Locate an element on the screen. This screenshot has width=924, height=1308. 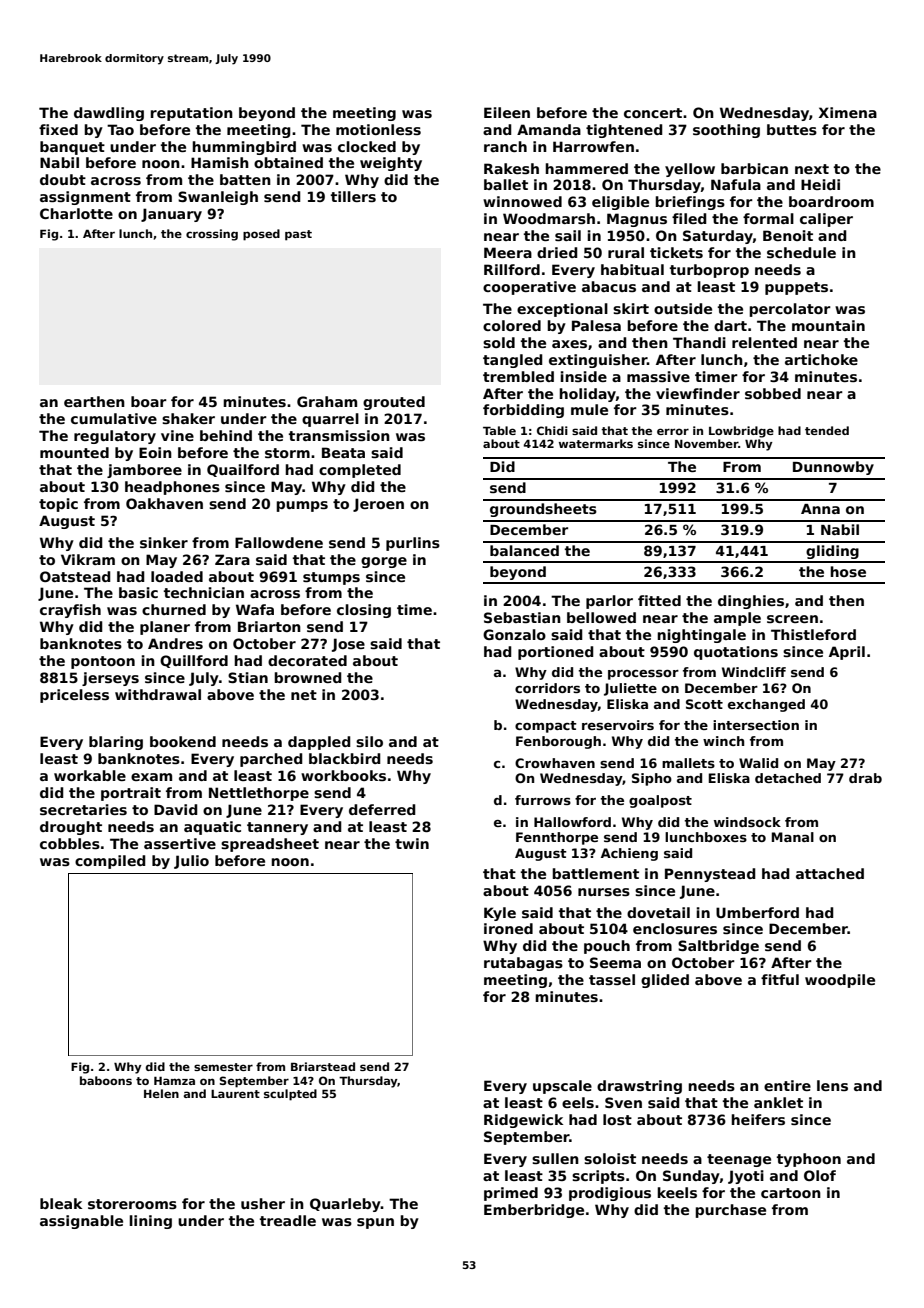
reputation is located at coordinates (191, 114).
